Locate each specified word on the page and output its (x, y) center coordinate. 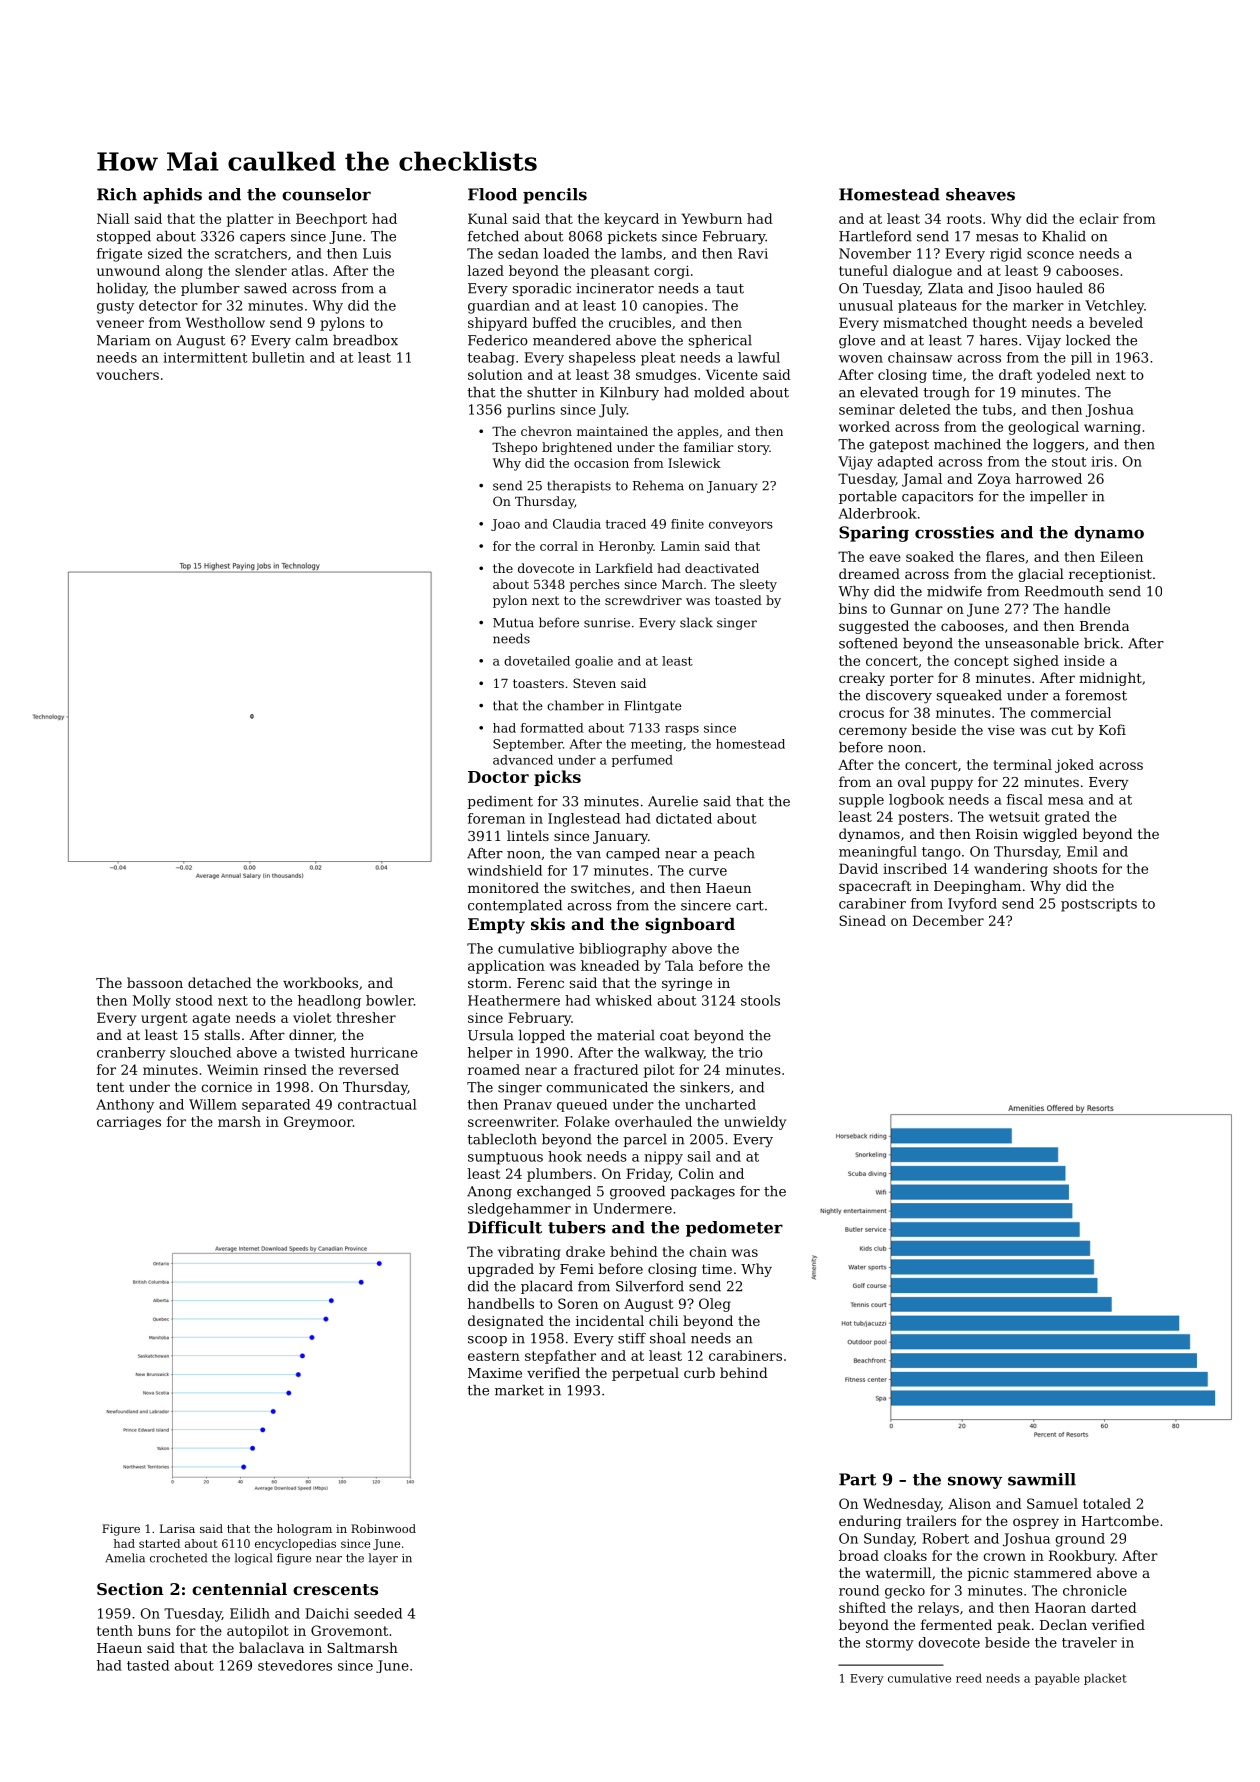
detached (220, 982)
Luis (377, 253)
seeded (378, 1613)
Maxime (495, 1373)
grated (1067, 818)
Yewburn (711, 218)
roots (964, 219)
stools (760, 1000)
